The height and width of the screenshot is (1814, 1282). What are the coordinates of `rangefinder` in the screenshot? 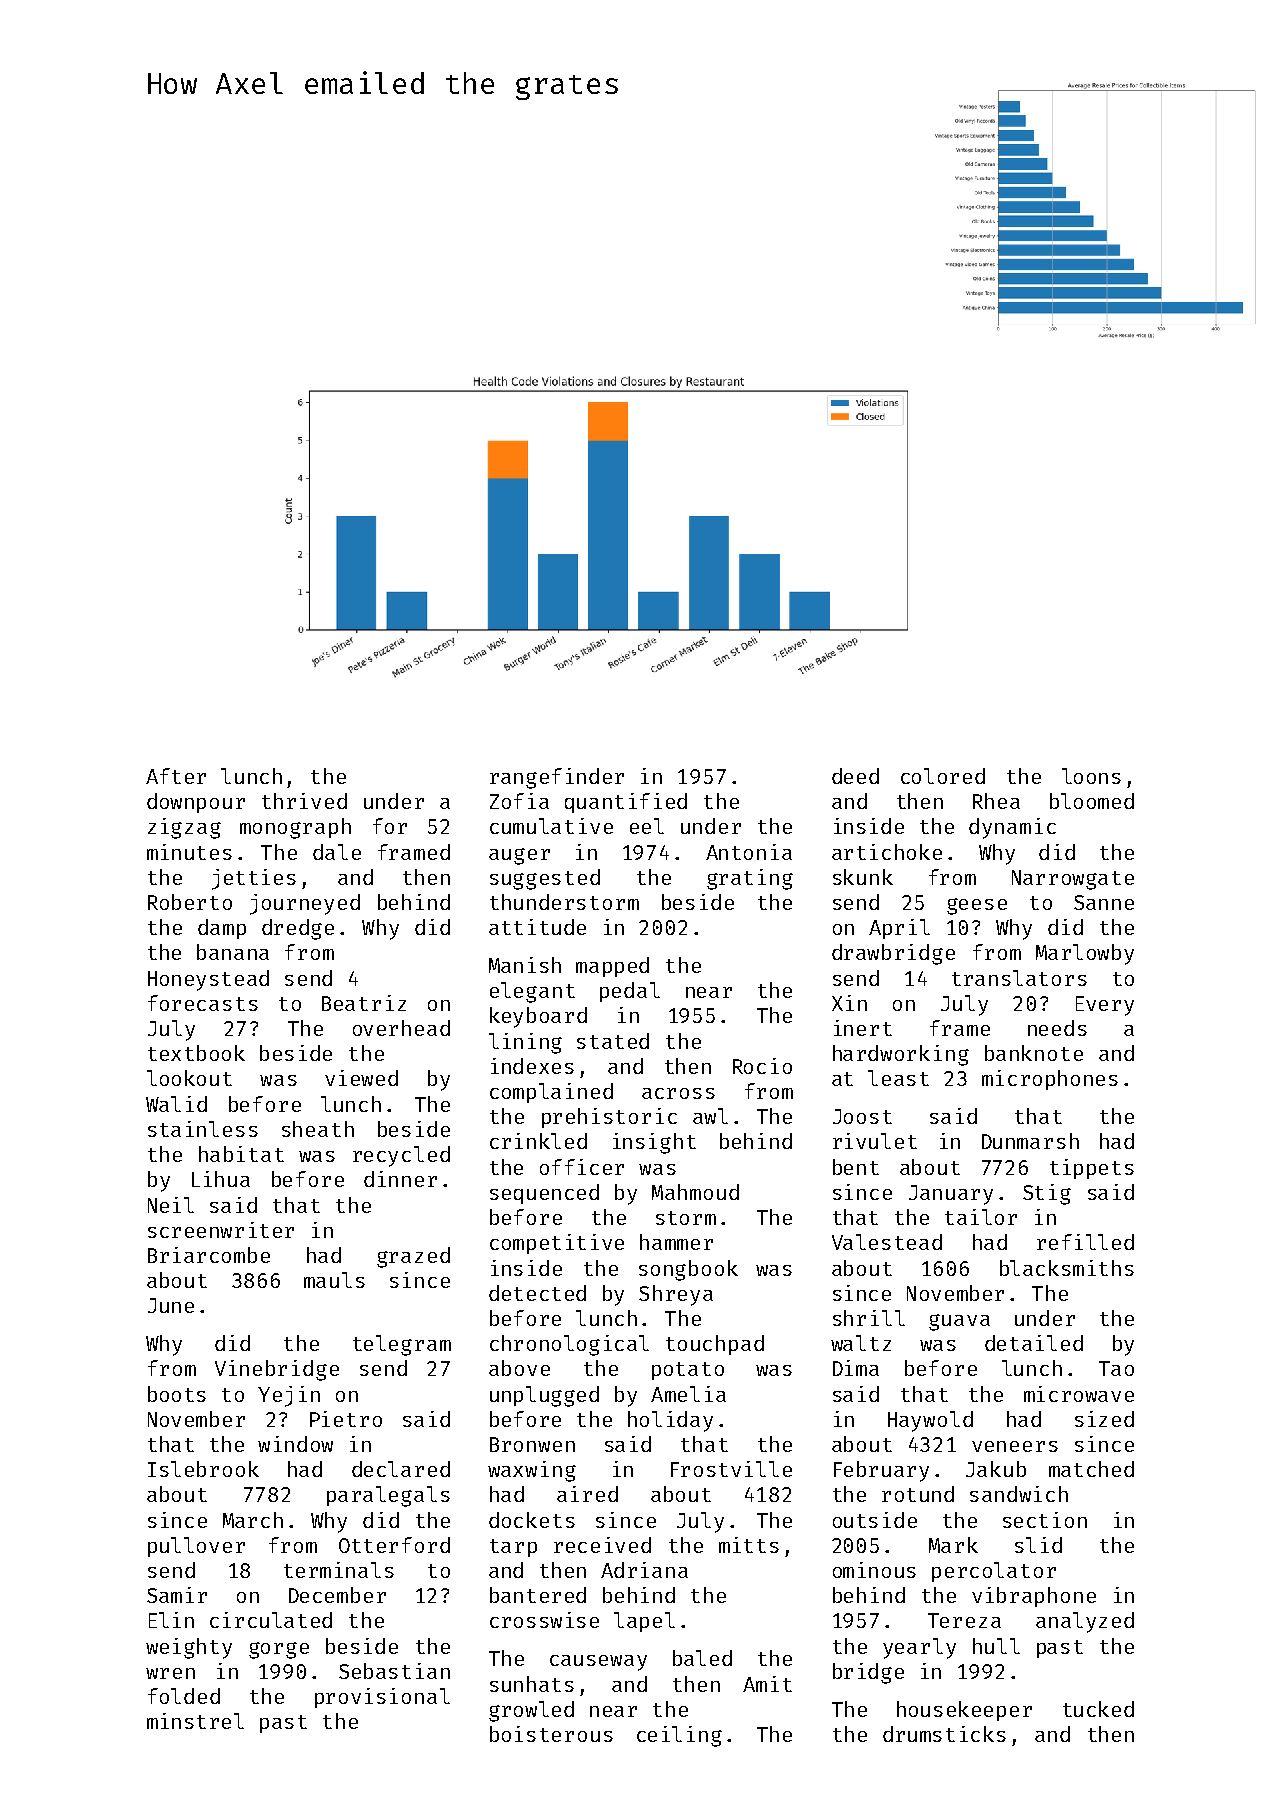 It's located at (557, 778).
